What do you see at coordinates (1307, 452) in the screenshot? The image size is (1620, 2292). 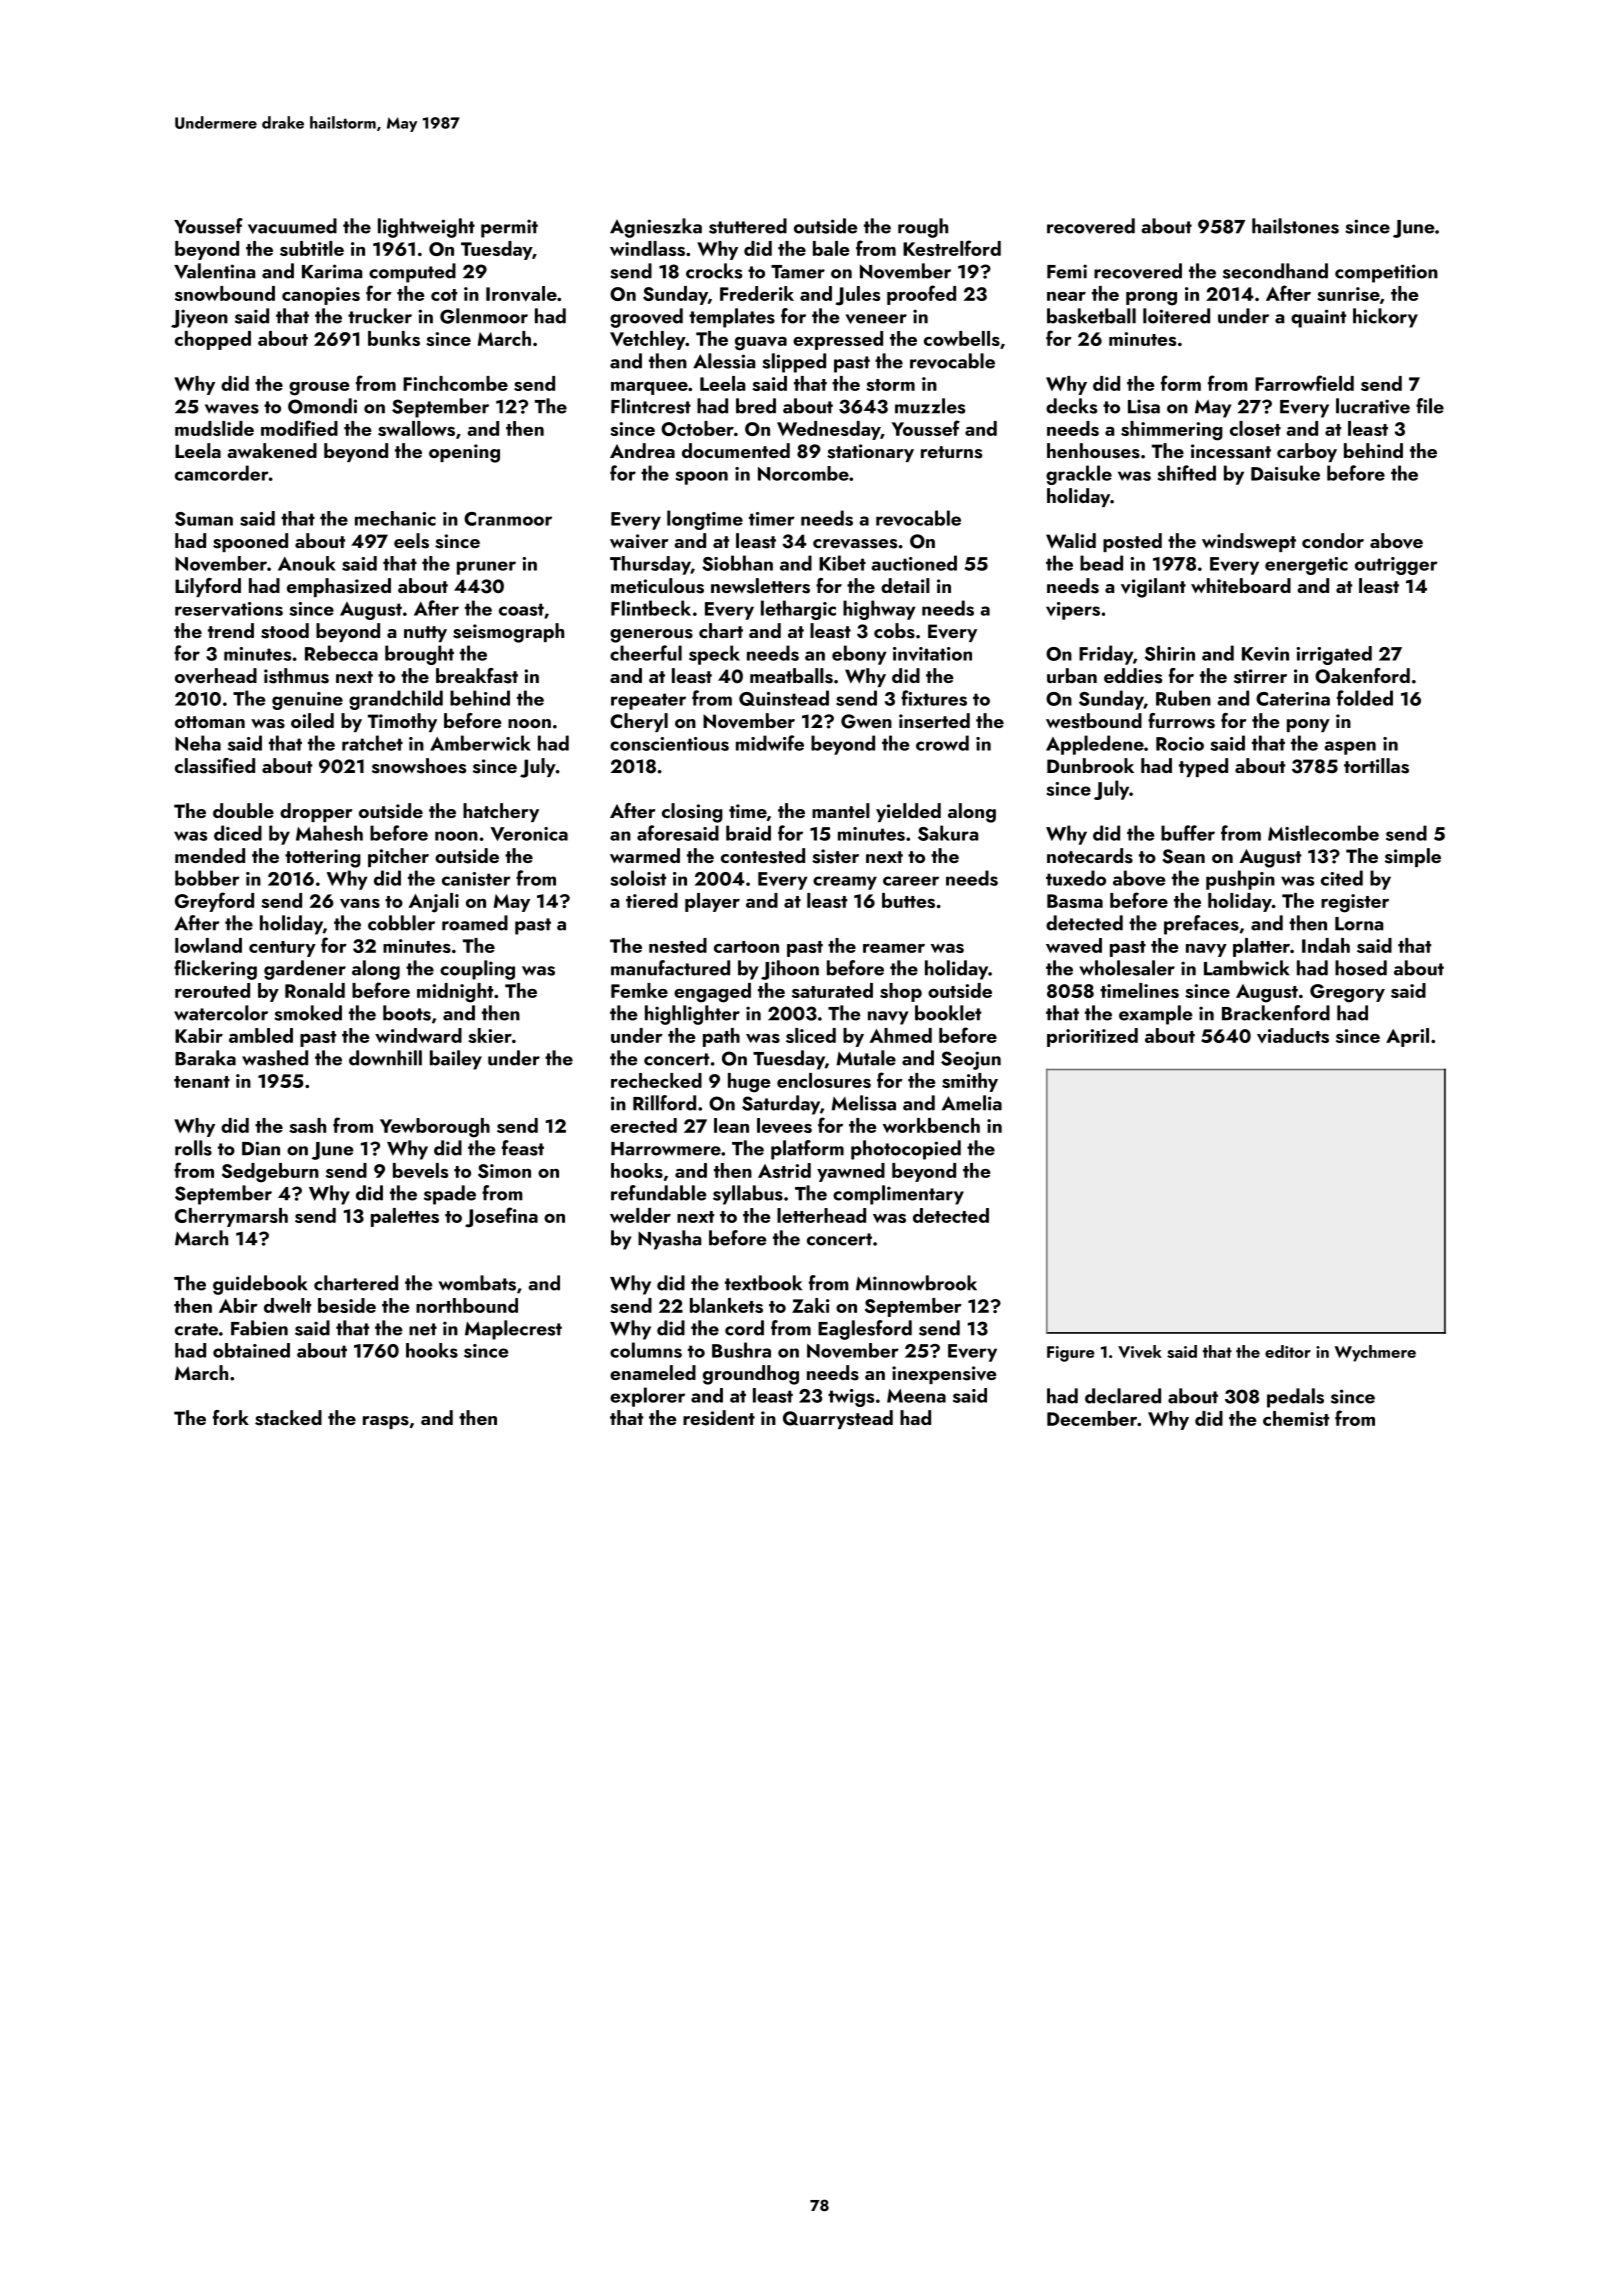 I see `carboy` at bounding box center [1307, 452].
